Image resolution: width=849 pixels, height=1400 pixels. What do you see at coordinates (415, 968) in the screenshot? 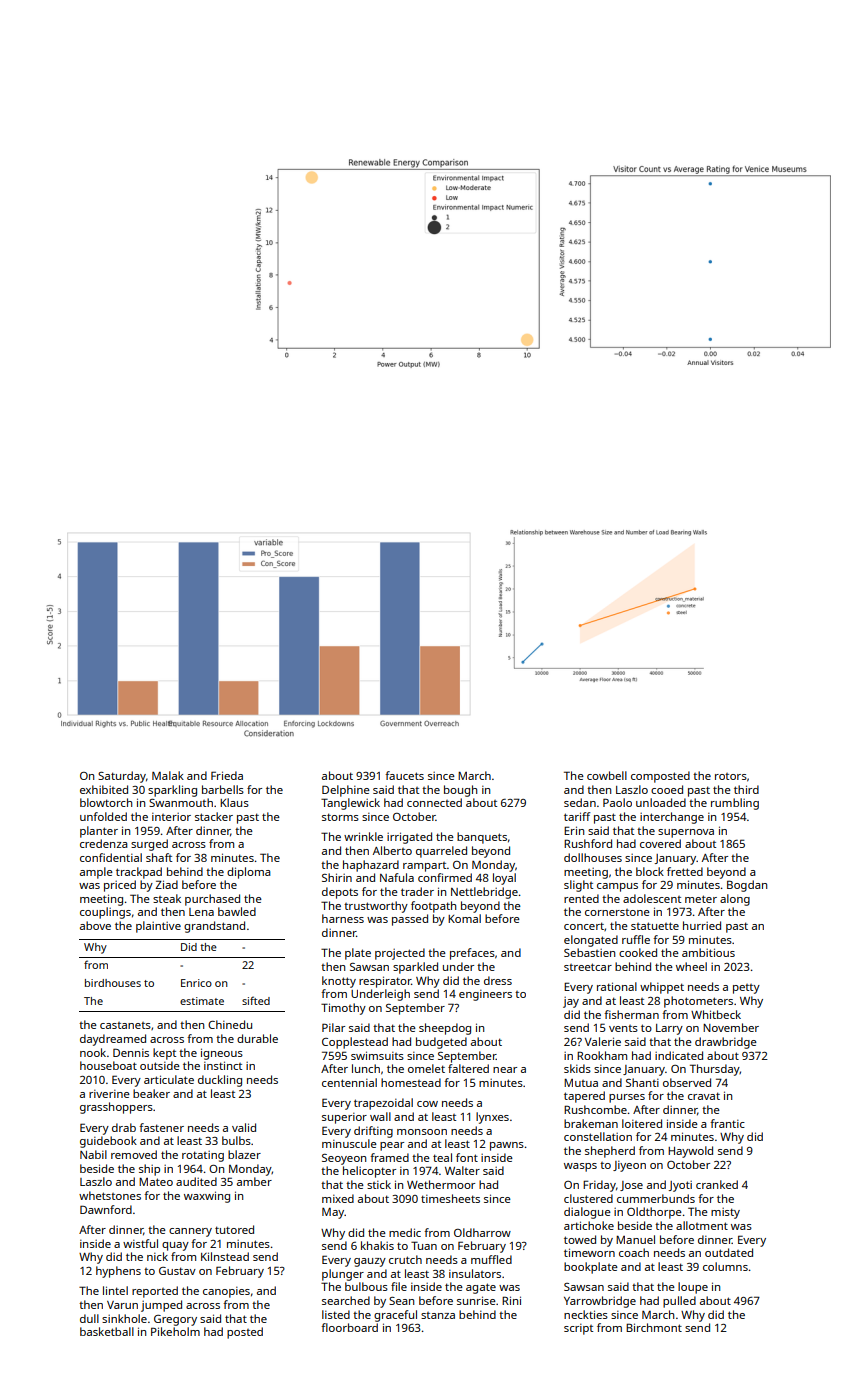
I see `sparkled` at bounding box center [415, 968].
